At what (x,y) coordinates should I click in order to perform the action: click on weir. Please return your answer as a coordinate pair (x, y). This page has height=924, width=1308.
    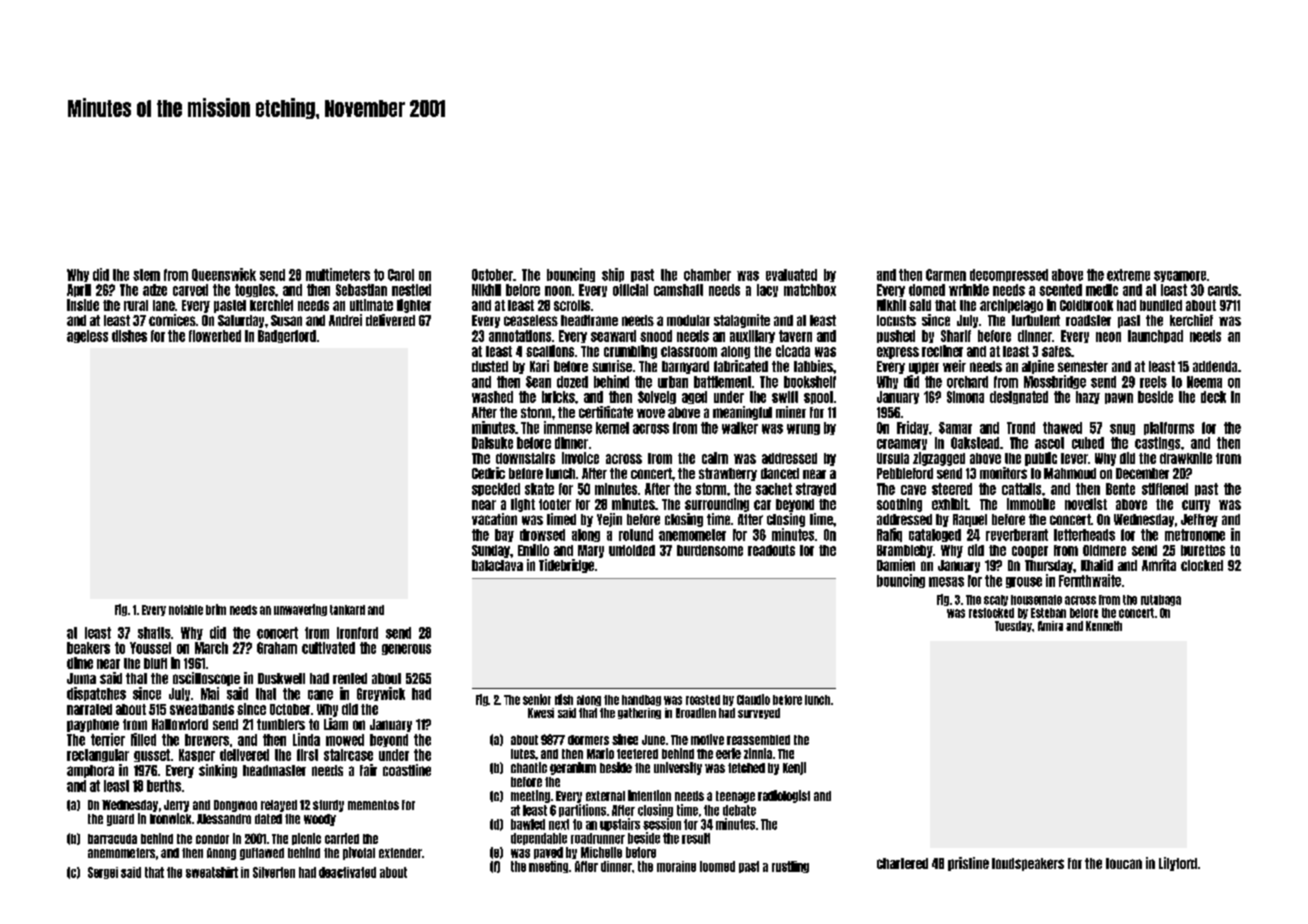
    Looking at the image, I should click on (954, 366).
